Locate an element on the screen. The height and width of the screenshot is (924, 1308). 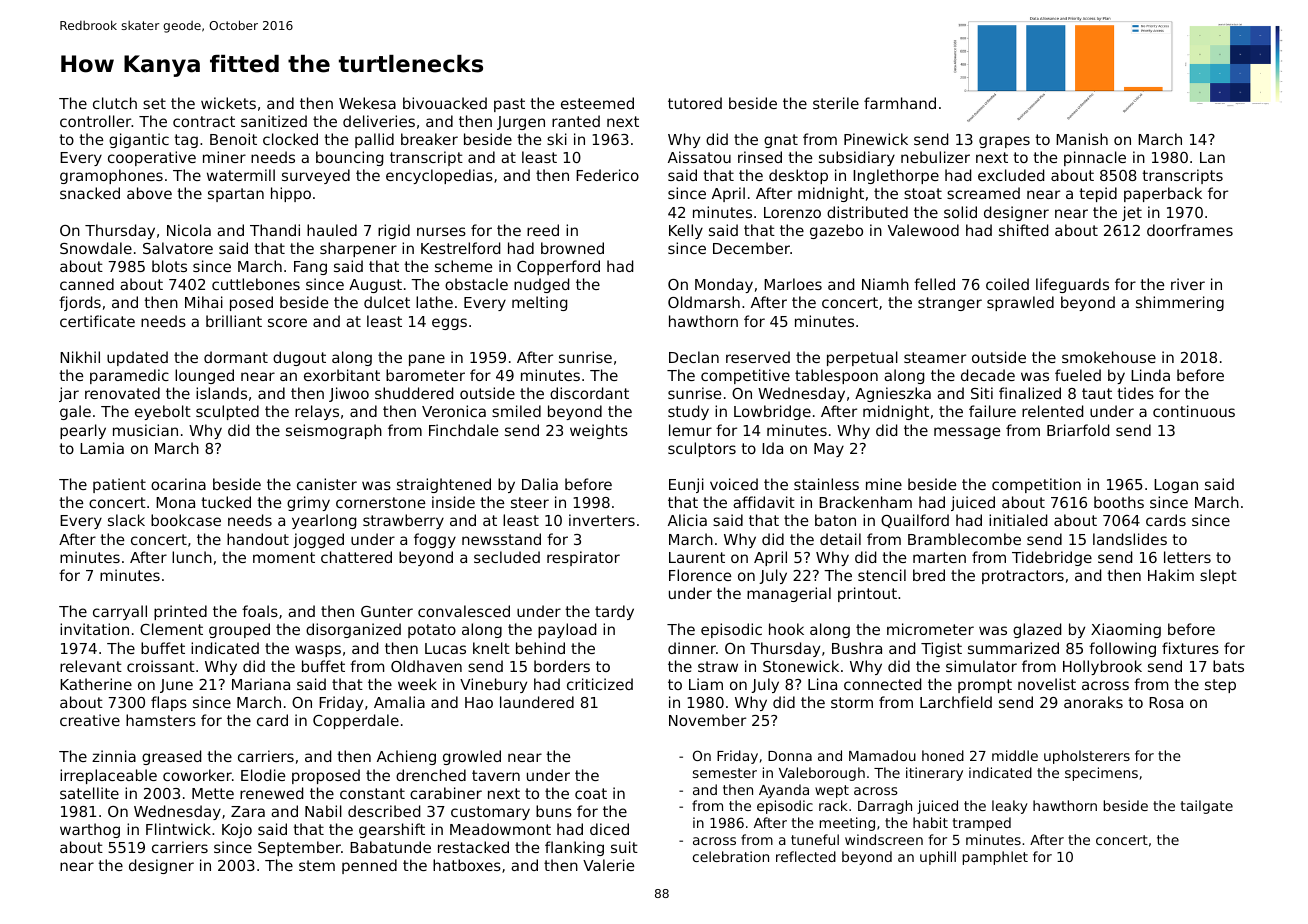
shifted is located at coordinates (1023, 230).
